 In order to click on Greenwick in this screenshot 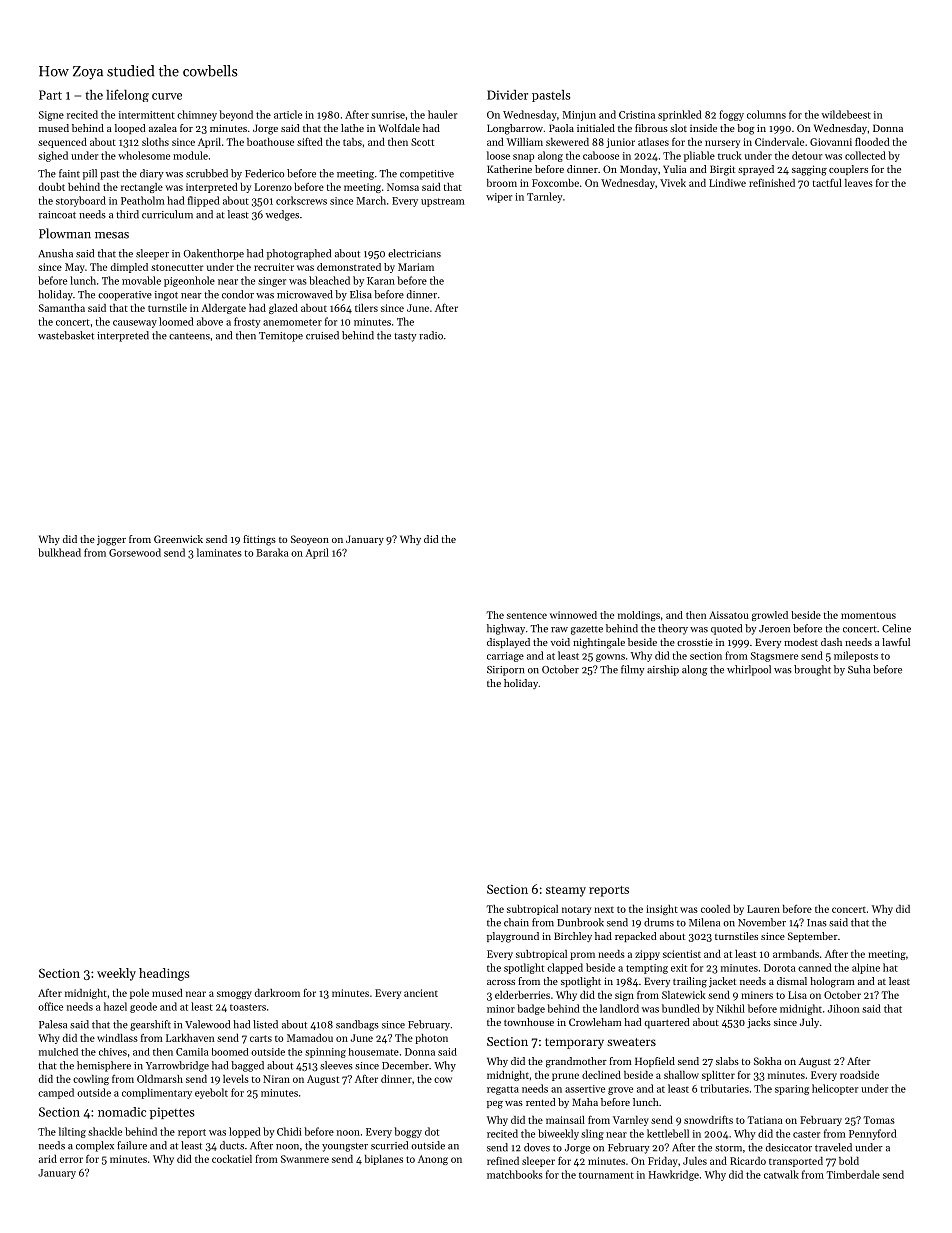, I will do `click(178, 539)`.
